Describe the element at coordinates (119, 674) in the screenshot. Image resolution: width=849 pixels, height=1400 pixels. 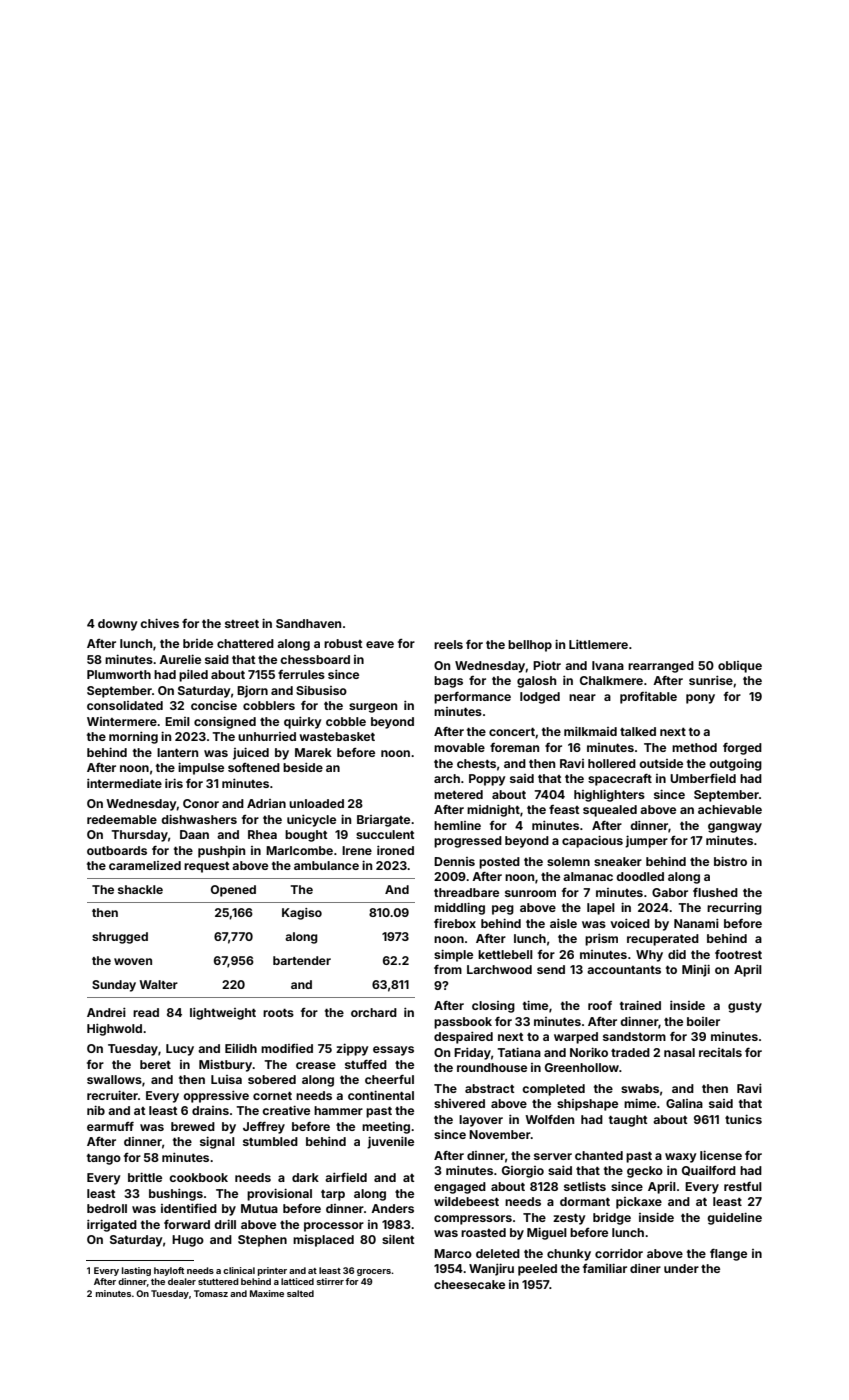
I see `Plumworth` at that location.
